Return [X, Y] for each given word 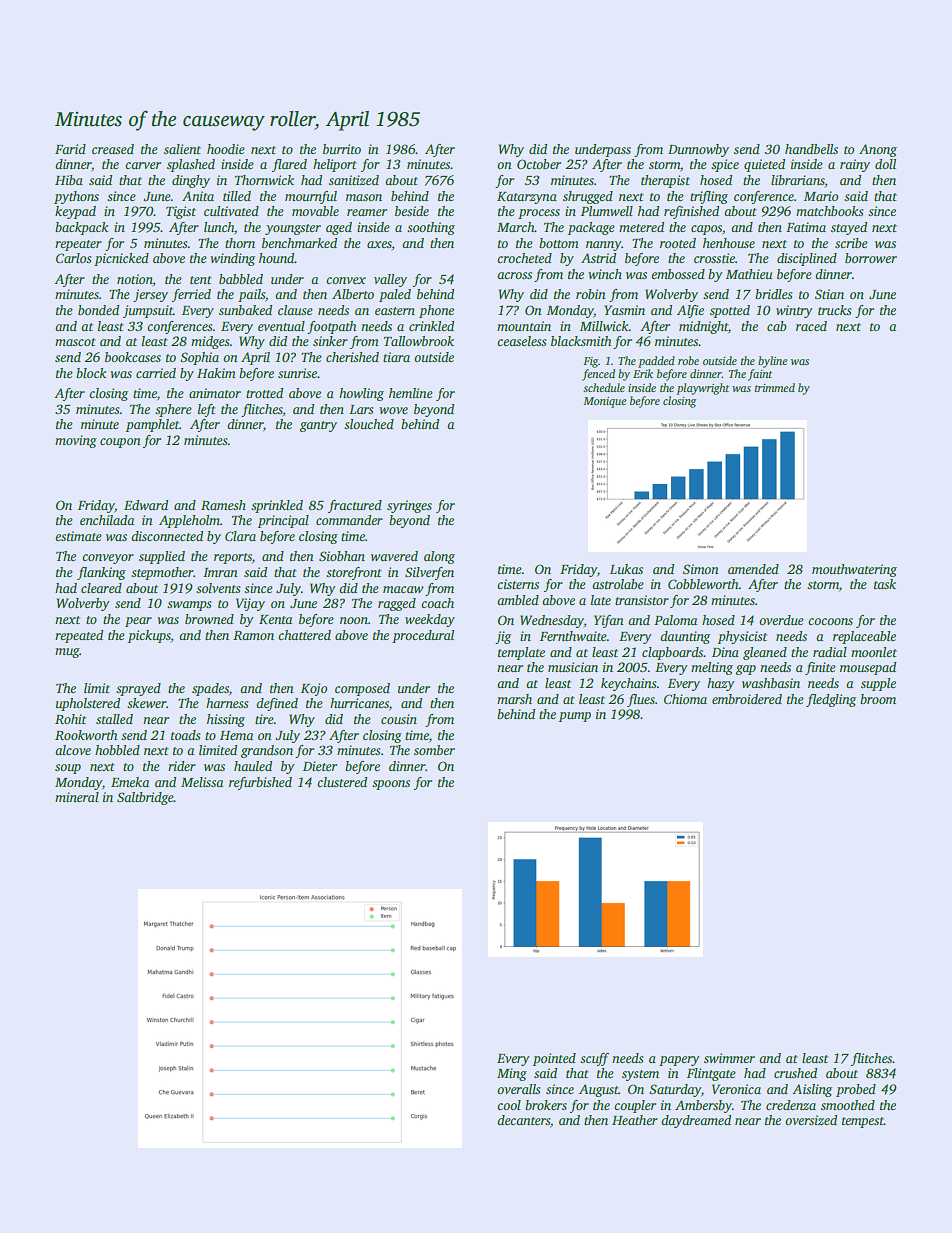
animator [215, 393]
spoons [391, 785]
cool [509, 1105]
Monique [604, 402]
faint [760, 375]
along [439, 557]
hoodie [226, 149]
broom [878, 699]
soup [68, 769]
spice [725, 165]
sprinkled [277, 506]
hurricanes [359, 703]
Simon [701, 569]
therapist [665, 181]
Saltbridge [145, 798]
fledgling [831, 700]
